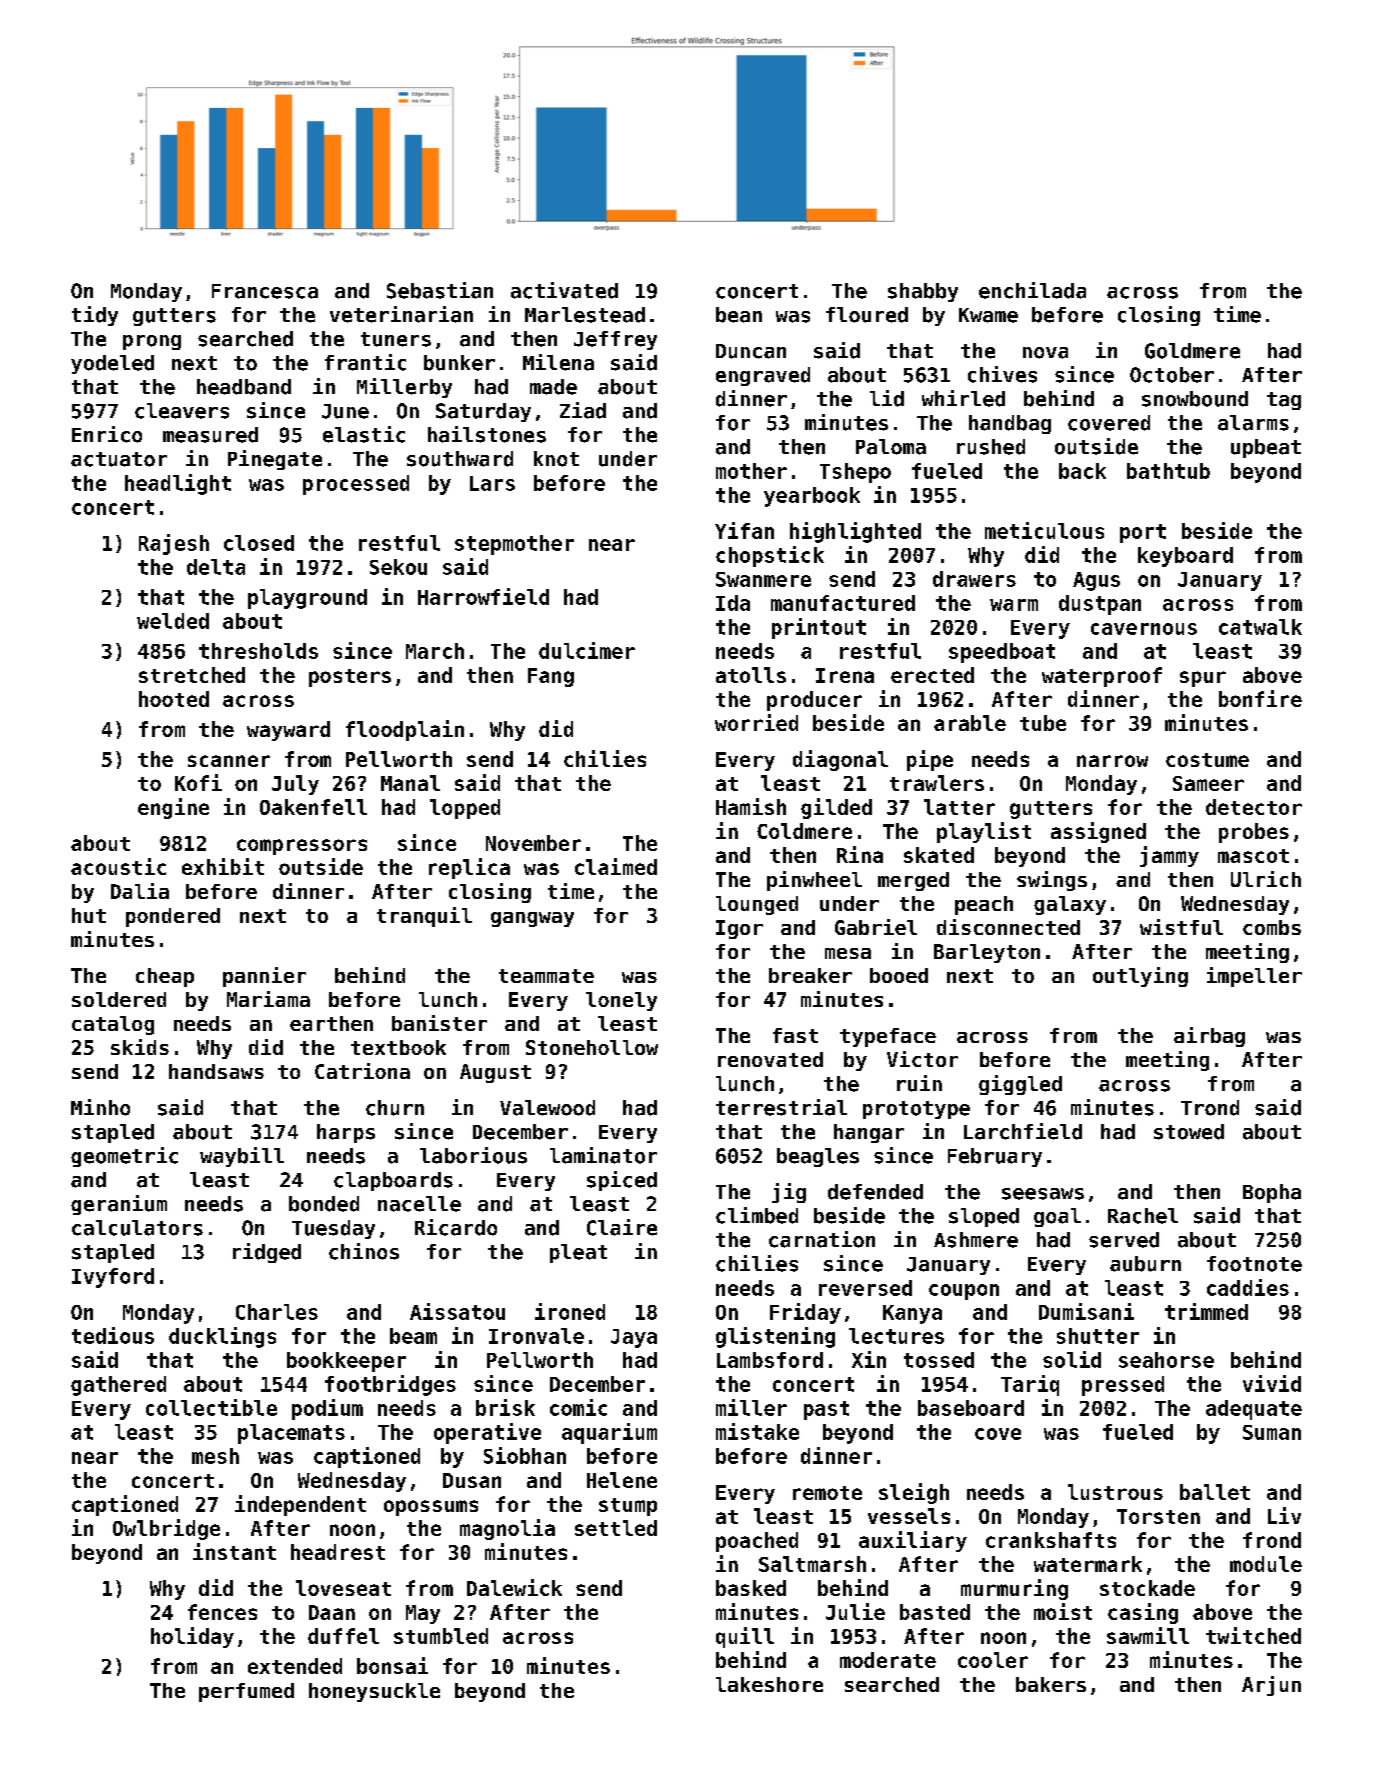  What do you see at coordinates (769, 1684) in the document?
I see `lakeshore` at bounding box center [769, 1684].
